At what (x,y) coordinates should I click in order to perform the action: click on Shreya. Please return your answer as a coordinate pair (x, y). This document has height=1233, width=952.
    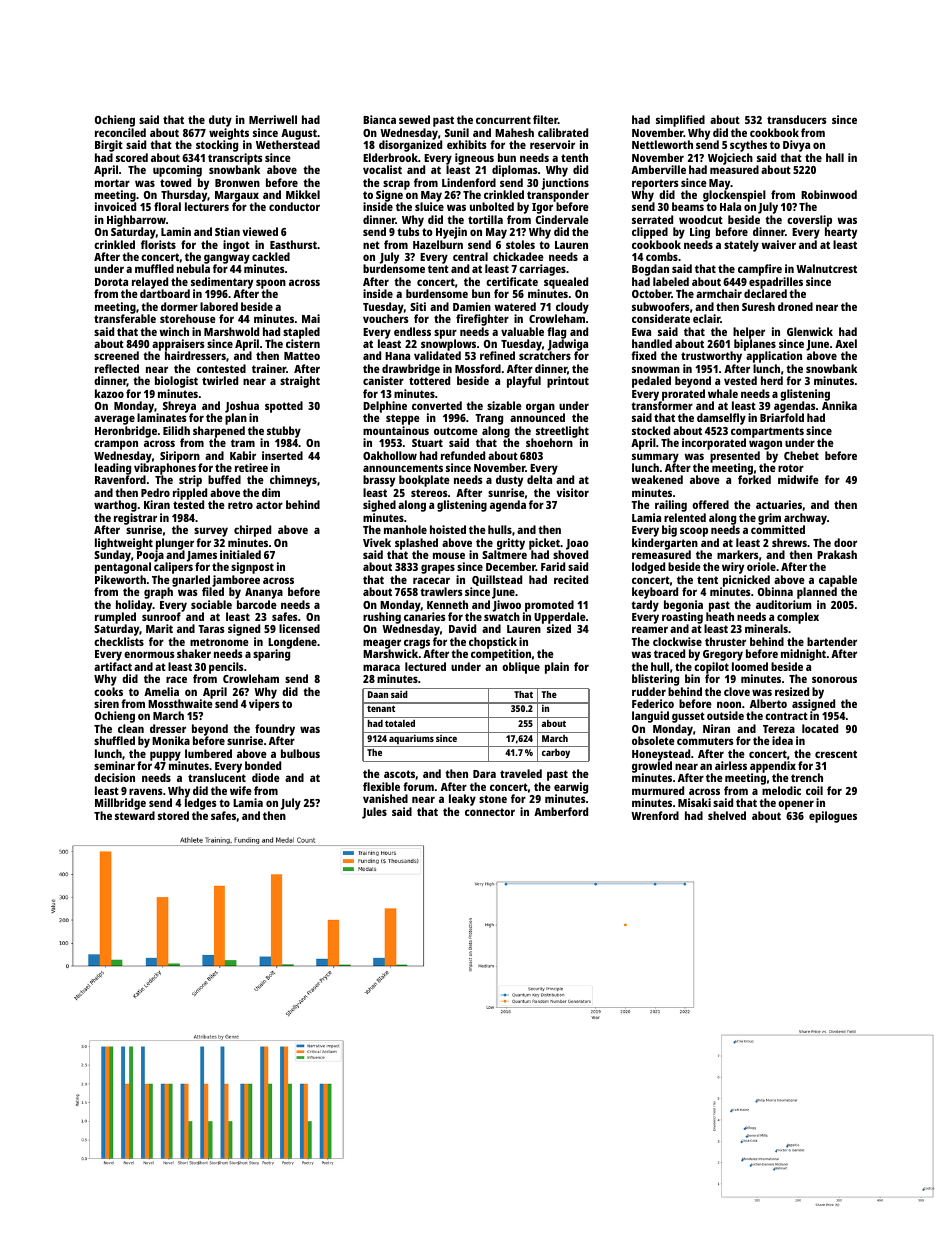
    Looking at the image, I should click on (179, 407).
